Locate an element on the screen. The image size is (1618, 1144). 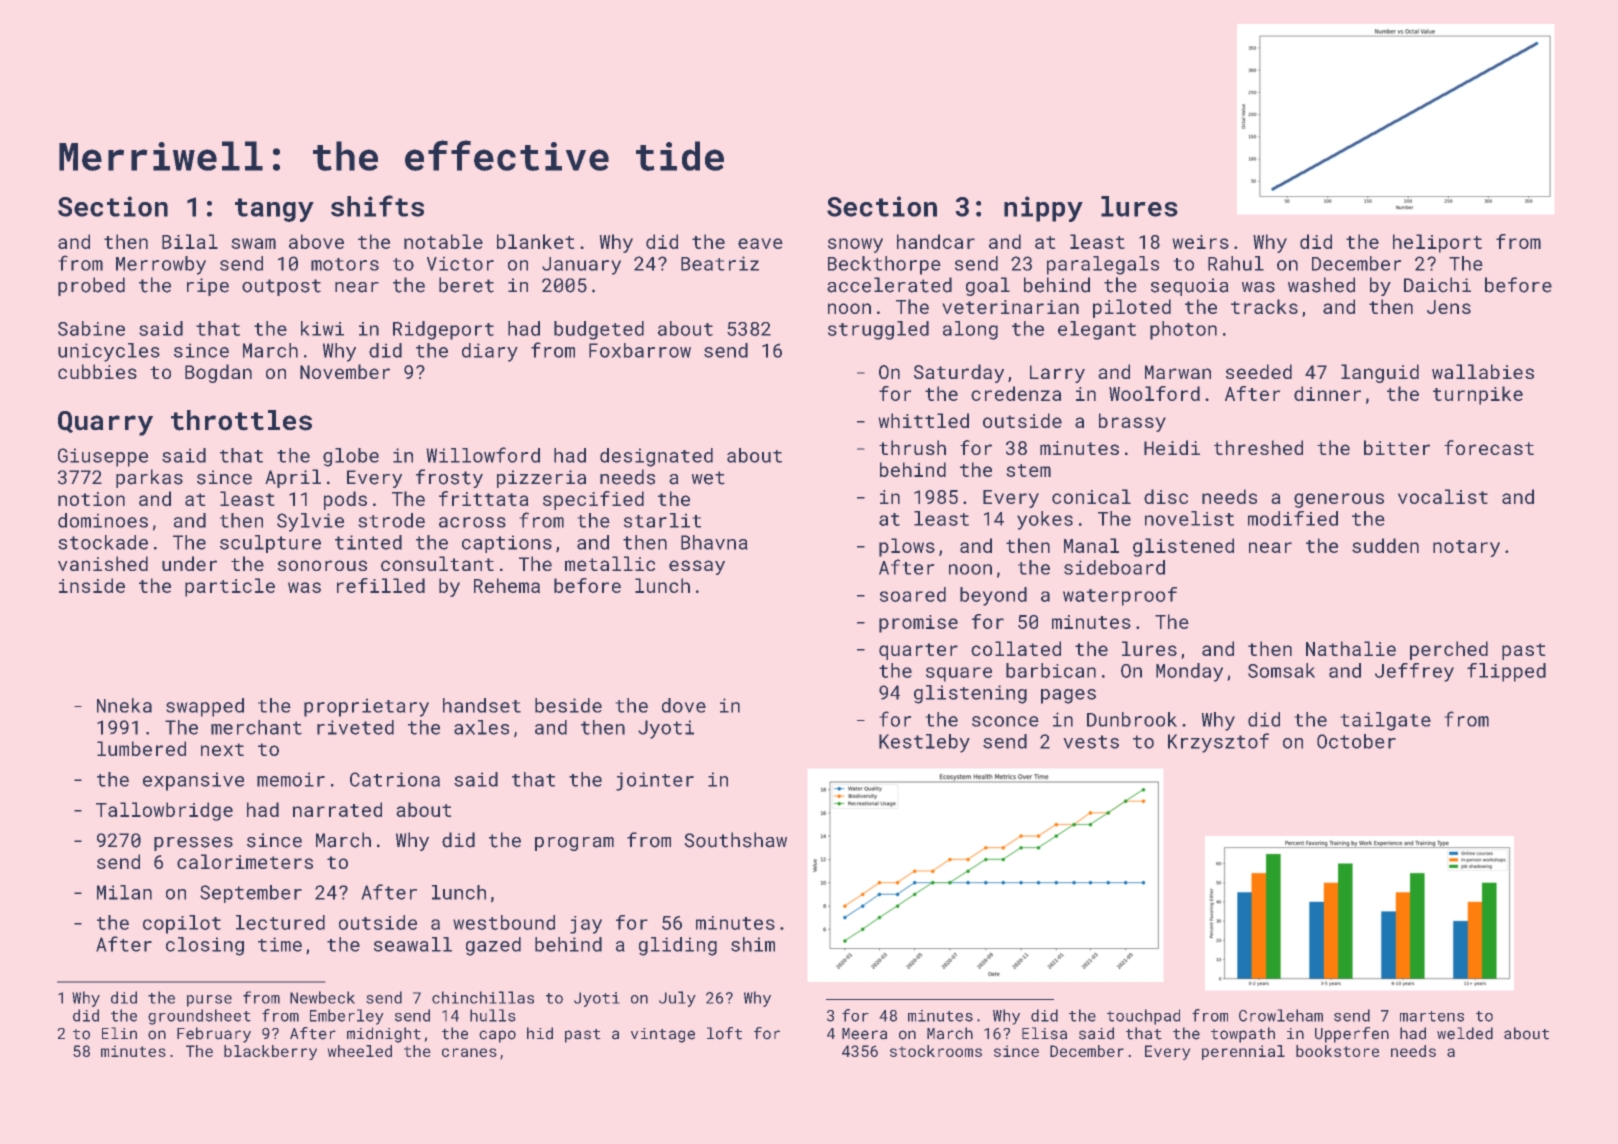
bitter is located at coordinates (1397, 447).
